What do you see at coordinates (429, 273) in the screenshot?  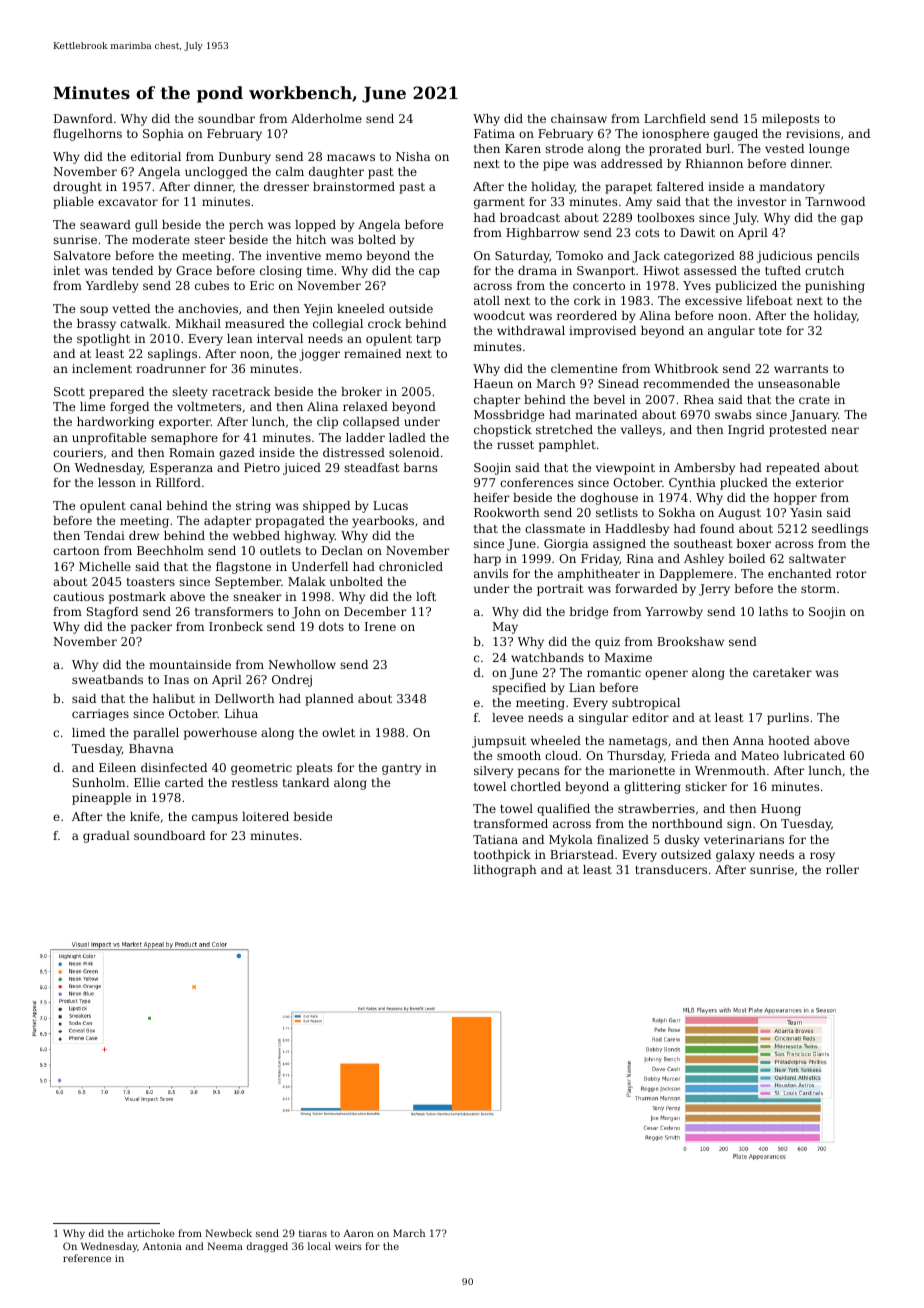 I see `cap` at bounding box center [429, 273].
